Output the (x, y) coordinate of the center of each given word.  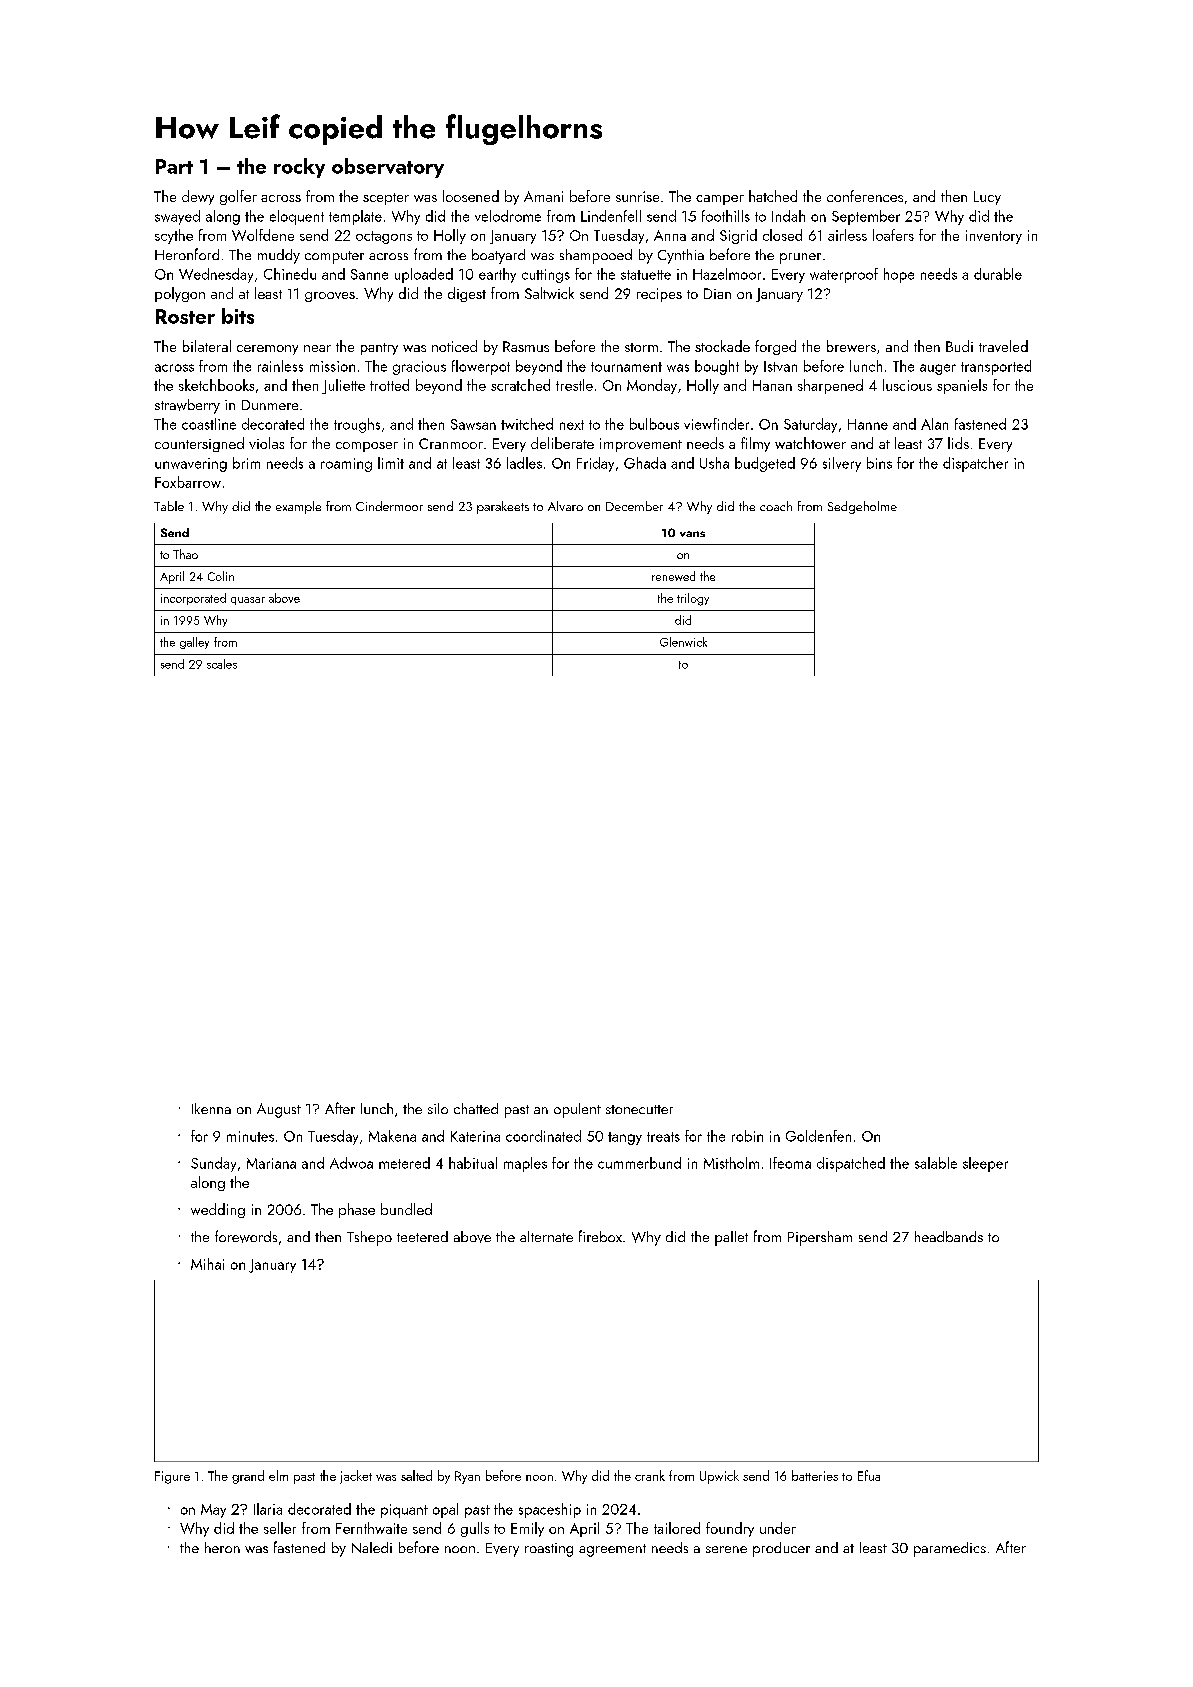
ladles (524, 463)
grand (248, 1477)
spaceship (550, 1510)
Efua (869, 1475)
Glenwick (683, 642)
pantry (379, 349)
